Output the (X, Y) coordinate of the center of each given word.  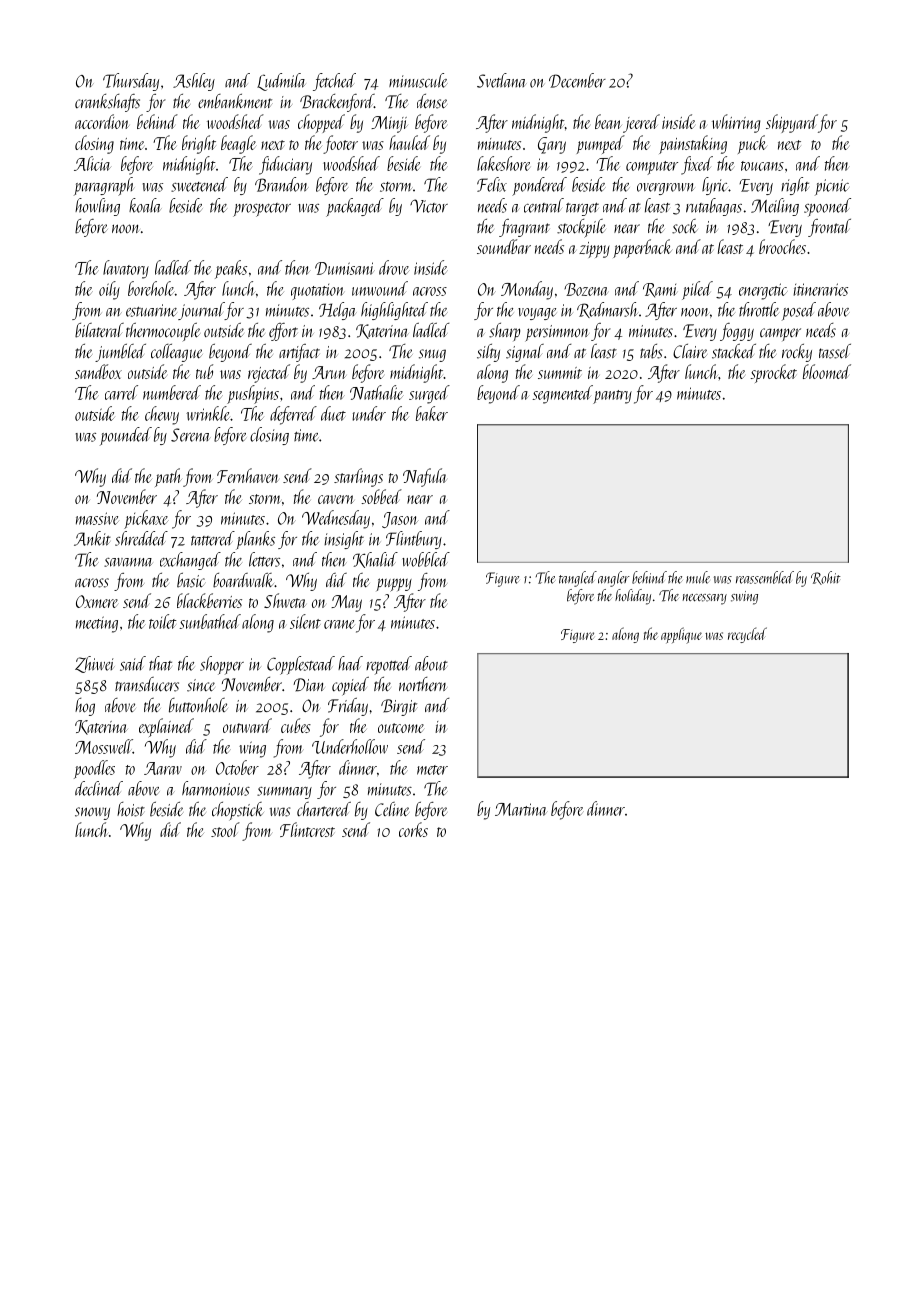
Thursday (131, 82)
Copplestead (301, 665)
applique (681, 635)
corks (413, 829)
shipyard (792, 123)
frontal (829, 228)
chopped (321, 123)
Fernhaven (247, 475)
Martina (521, 809)
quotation (317, 292)
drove (394, 267)
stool (225, 829)
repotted (389, 665)
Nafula (424, 477)
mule (698, 577)
